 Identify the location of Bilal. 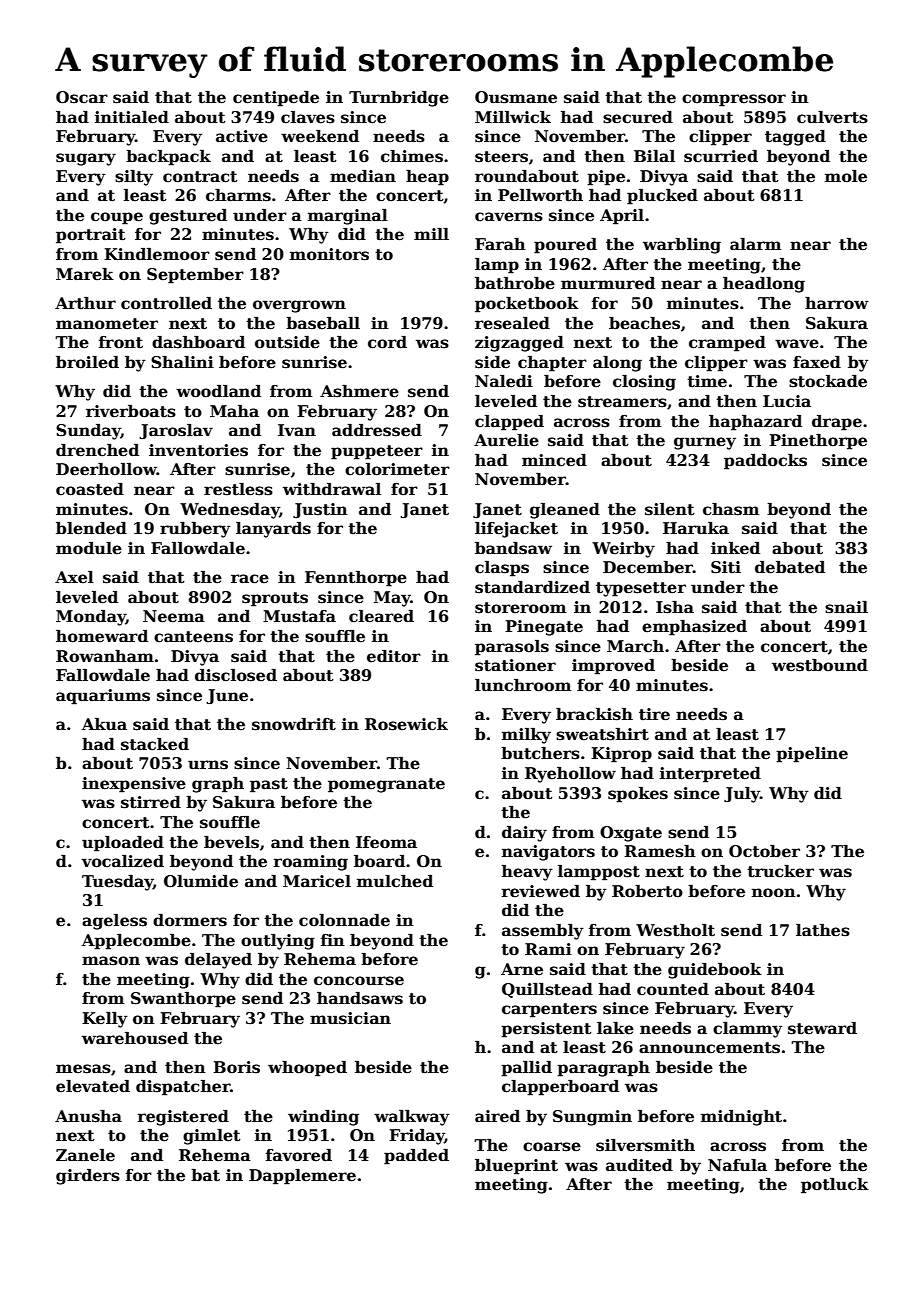
(654, 156).
